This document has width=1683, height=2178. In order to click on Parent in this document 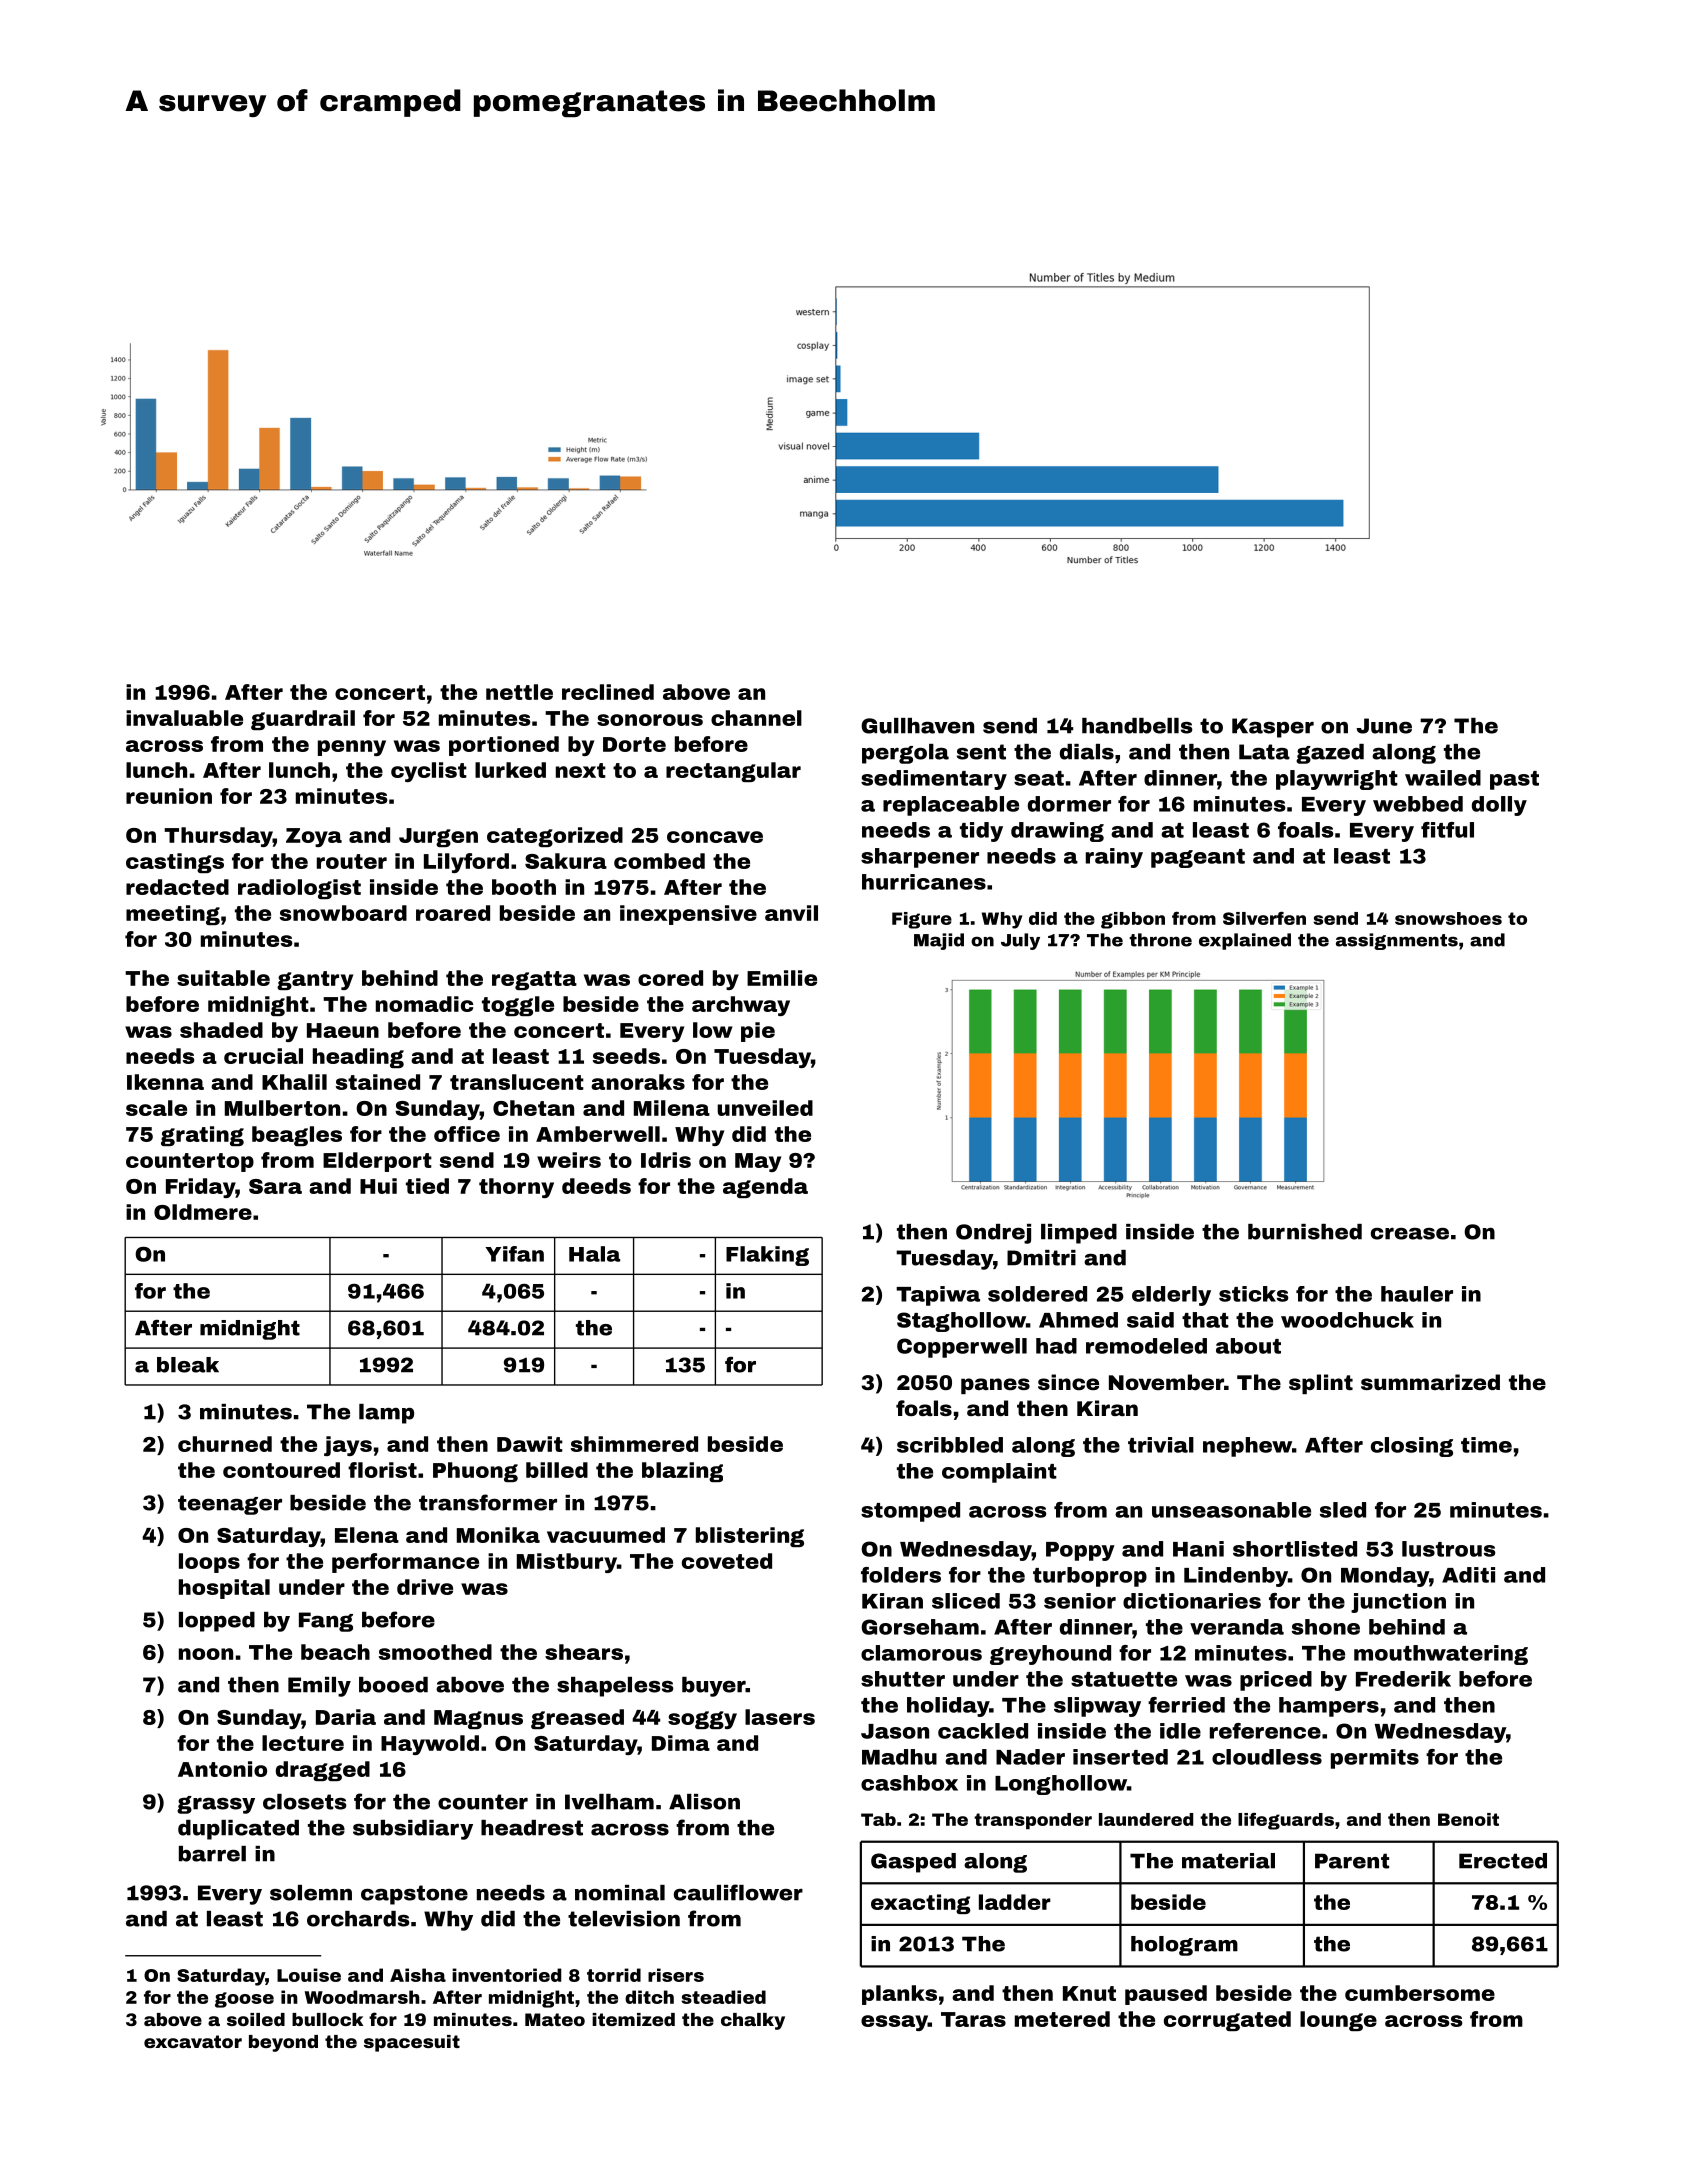, I will do `click(1352, 1861)`.
